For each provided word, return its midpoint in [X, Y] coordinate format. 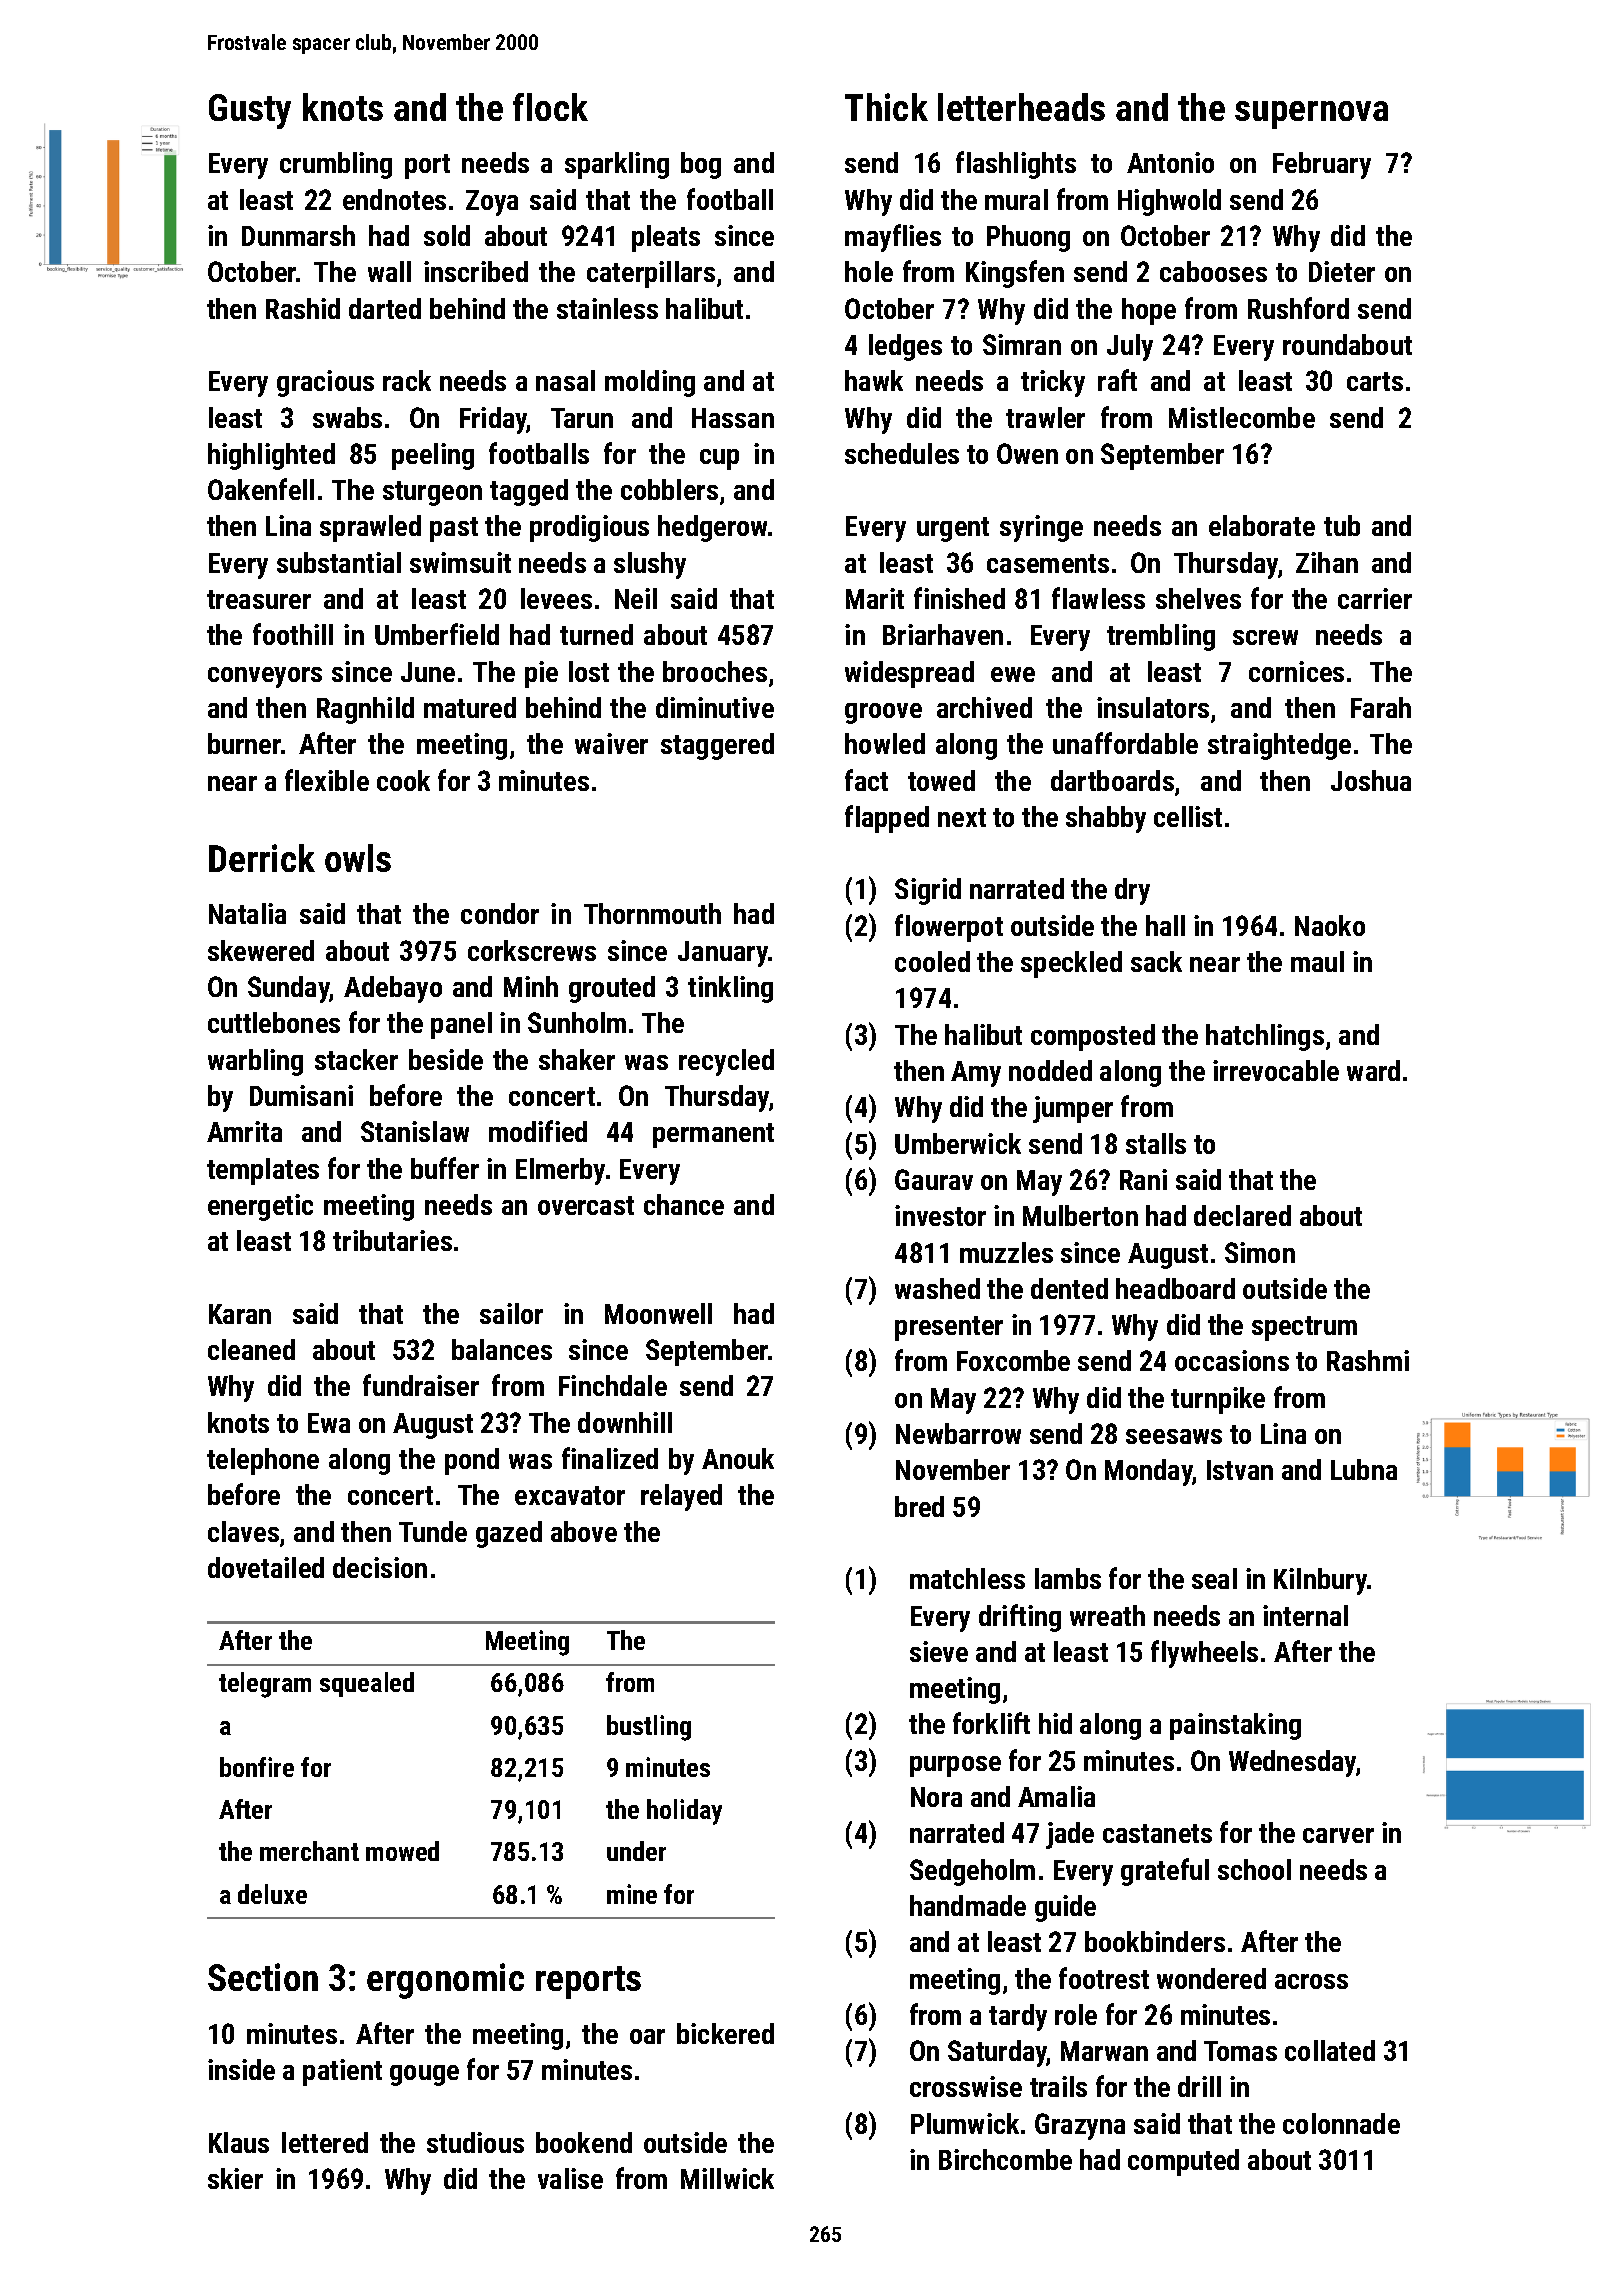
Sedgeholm [972, 1872]
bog [701, 165]
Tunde [433, 1531]
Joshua [1371, 780]
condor [500, 913]
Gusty [250, 111]
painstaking [1235, 1726]
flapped [887, 819]
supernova [1311, 115]
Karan [240, 1314]
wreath [1107, 1615]
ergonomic [445, 1981]
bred [919, 1506]
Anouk [738, 1458]
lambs [1068, 1578]
